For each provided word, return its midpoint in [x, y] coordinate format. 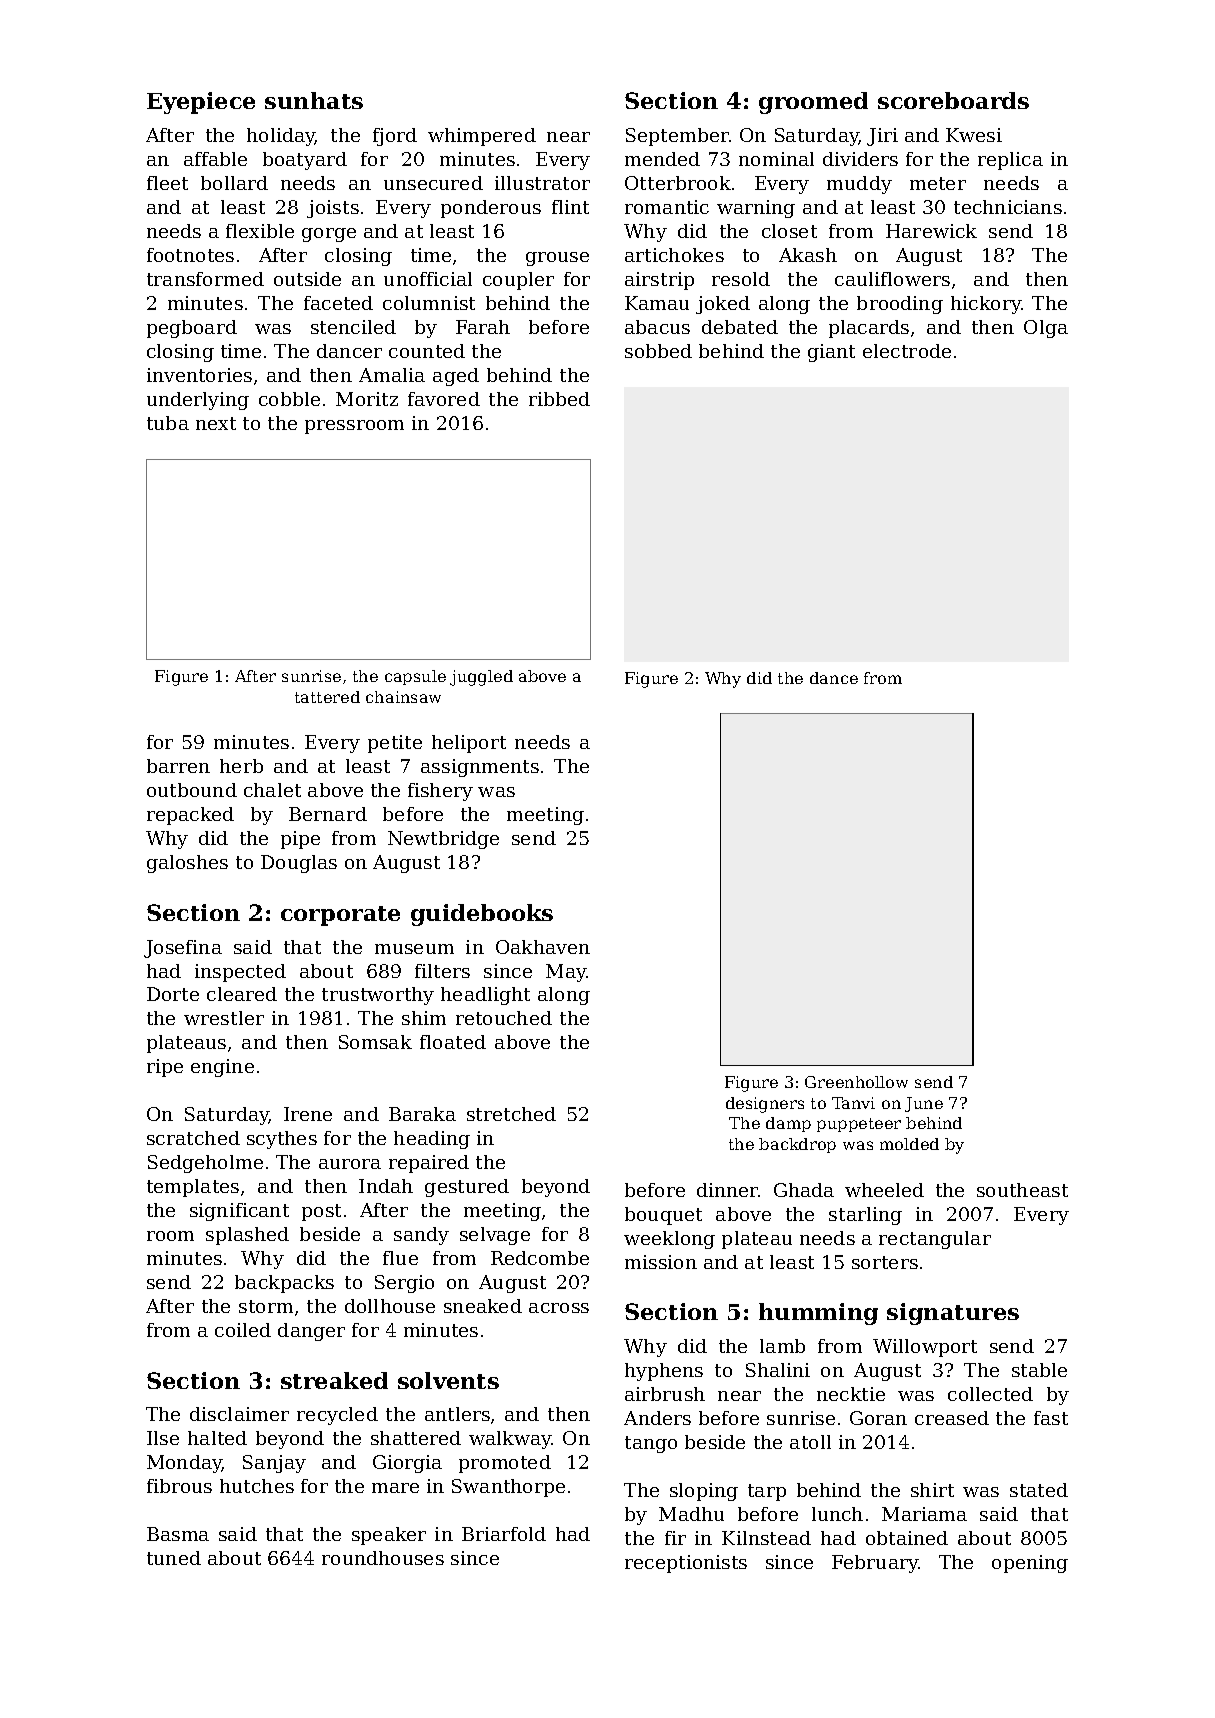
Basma [178, 1534]
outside [307, 279]
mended [662, 159]
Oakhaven [543, 947]
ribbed [559, 399]
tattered [327, 697]
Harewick [931, 231]
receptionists [686, 1564]
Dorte [173, 994]
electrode [907, 351]
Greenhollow [856, 1082]
